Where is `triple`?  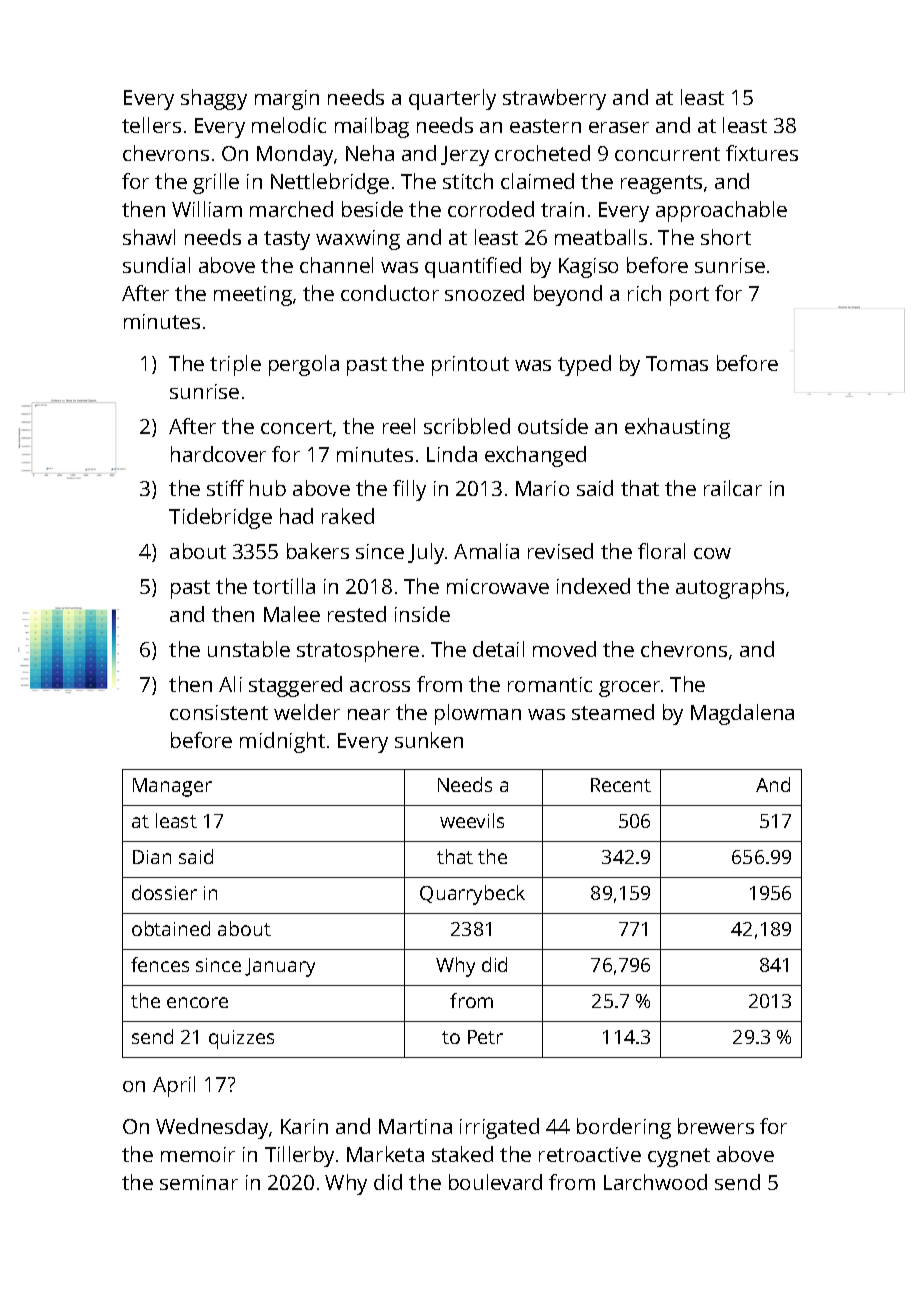 triple is located at coordinates (235, 365).
